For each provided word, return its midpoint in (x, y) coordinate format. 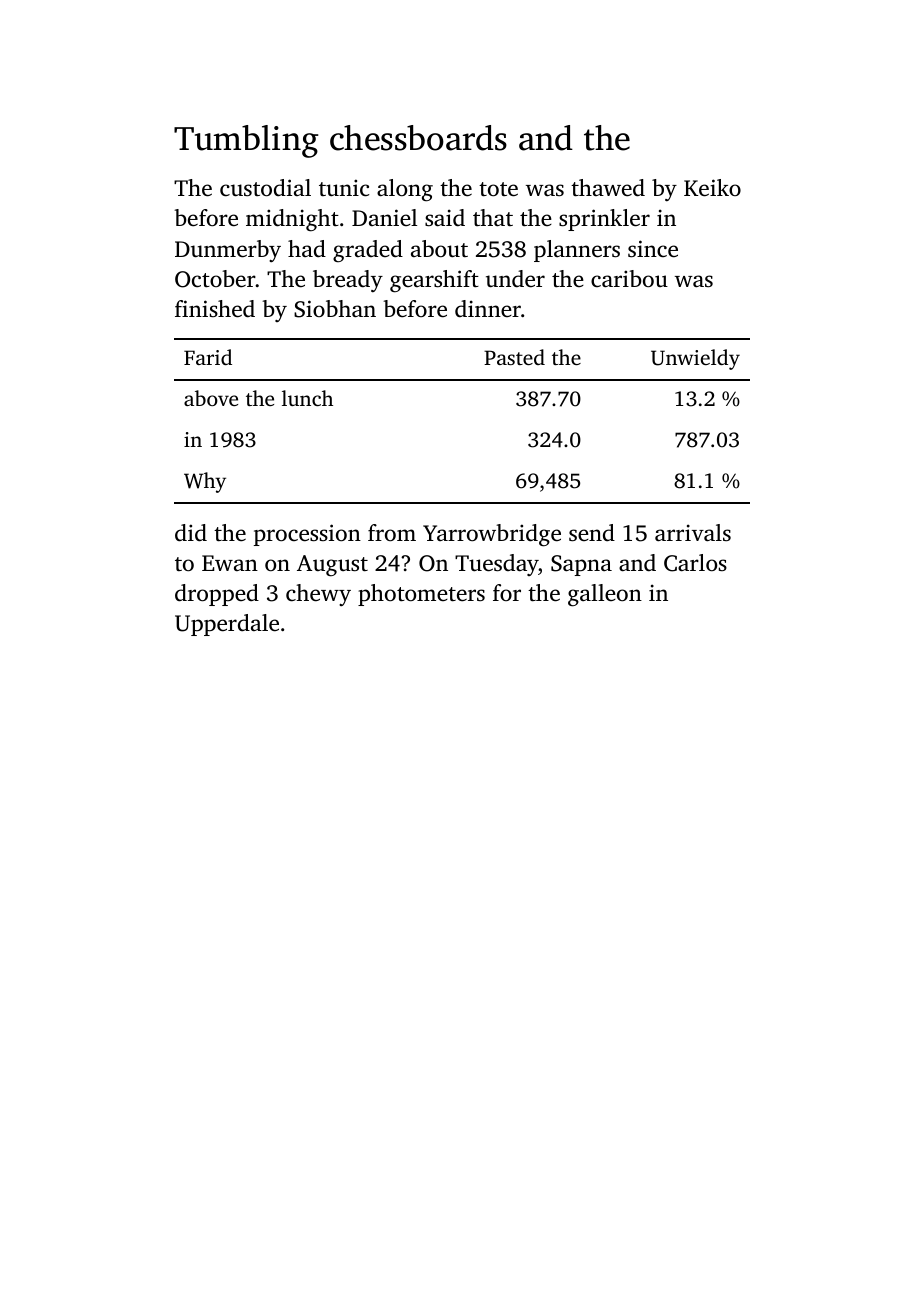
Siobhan (335, 309)
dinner (488, 308)
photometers (421, 595)
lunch (307, 398)
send (592, 533)
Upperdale (227, 625)
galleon (605, 595)
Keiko (712, 188)
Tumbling (246, 141)
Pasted (514, 357)
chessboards (418, 138)
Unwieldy (695, 359)
